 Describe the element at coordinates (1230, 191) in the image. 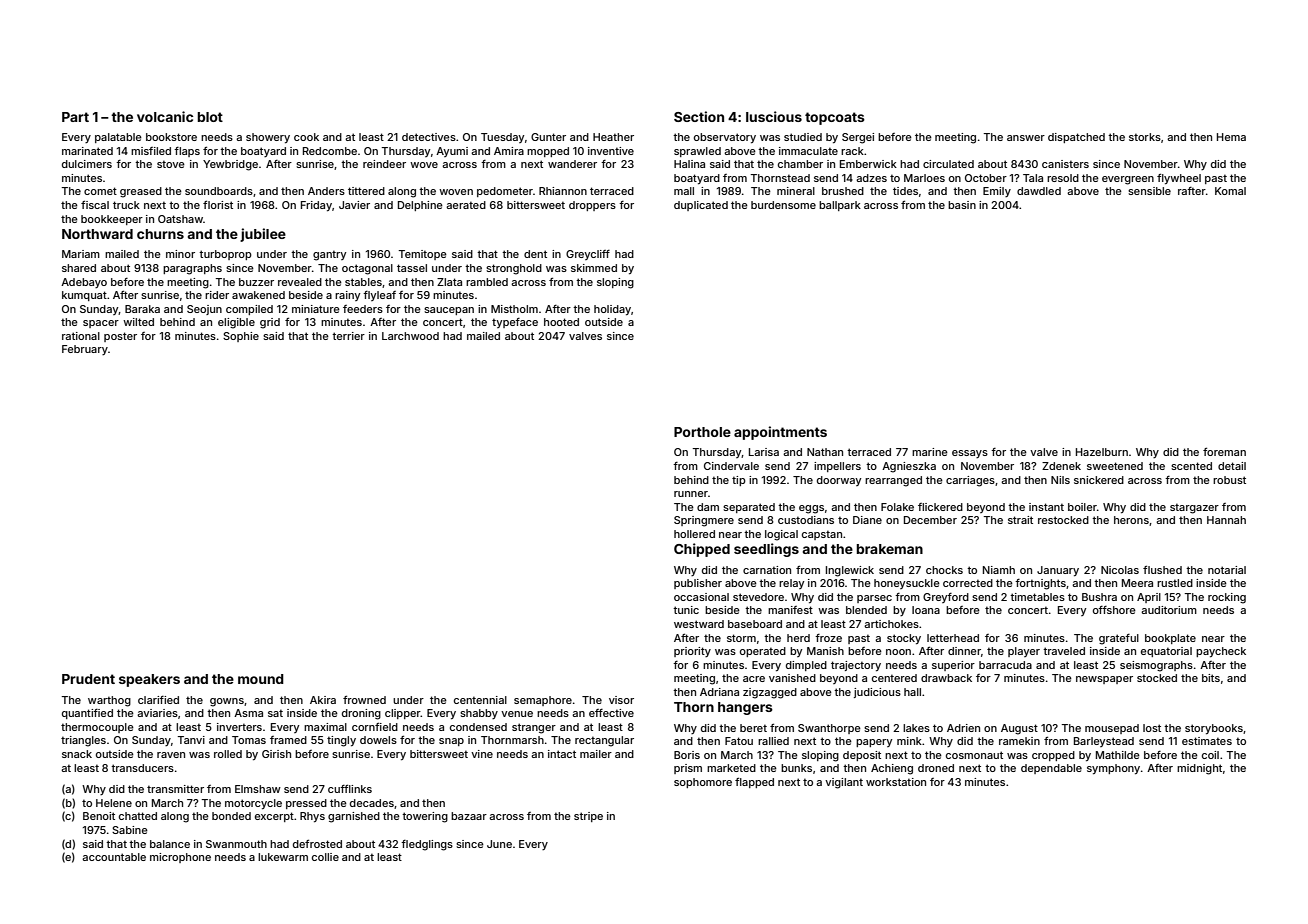

I see `Komal` at that location.
